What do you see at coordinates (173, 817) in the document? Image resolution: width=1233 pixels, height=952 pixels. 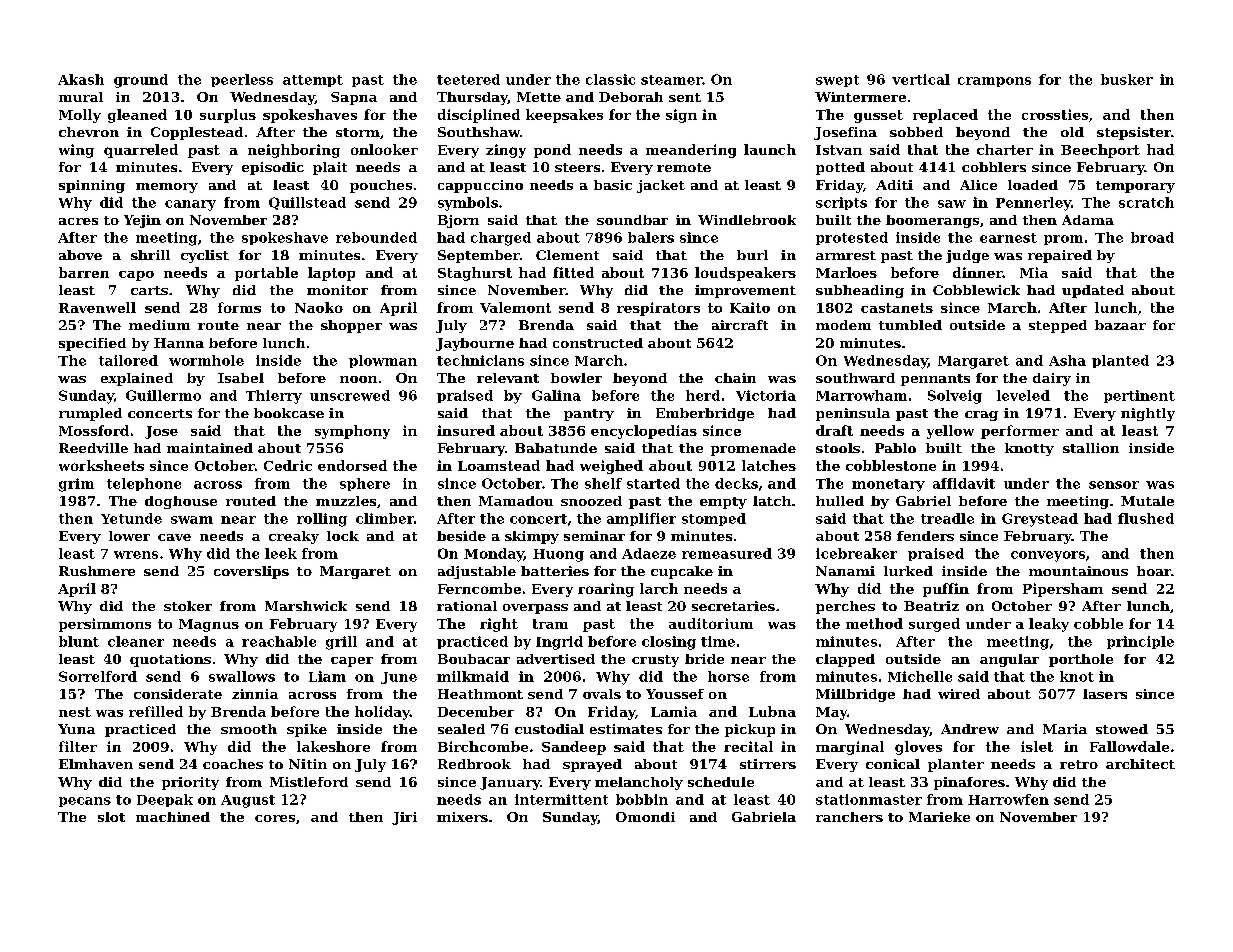 I see `machined` at bounding box center [173, 817].
